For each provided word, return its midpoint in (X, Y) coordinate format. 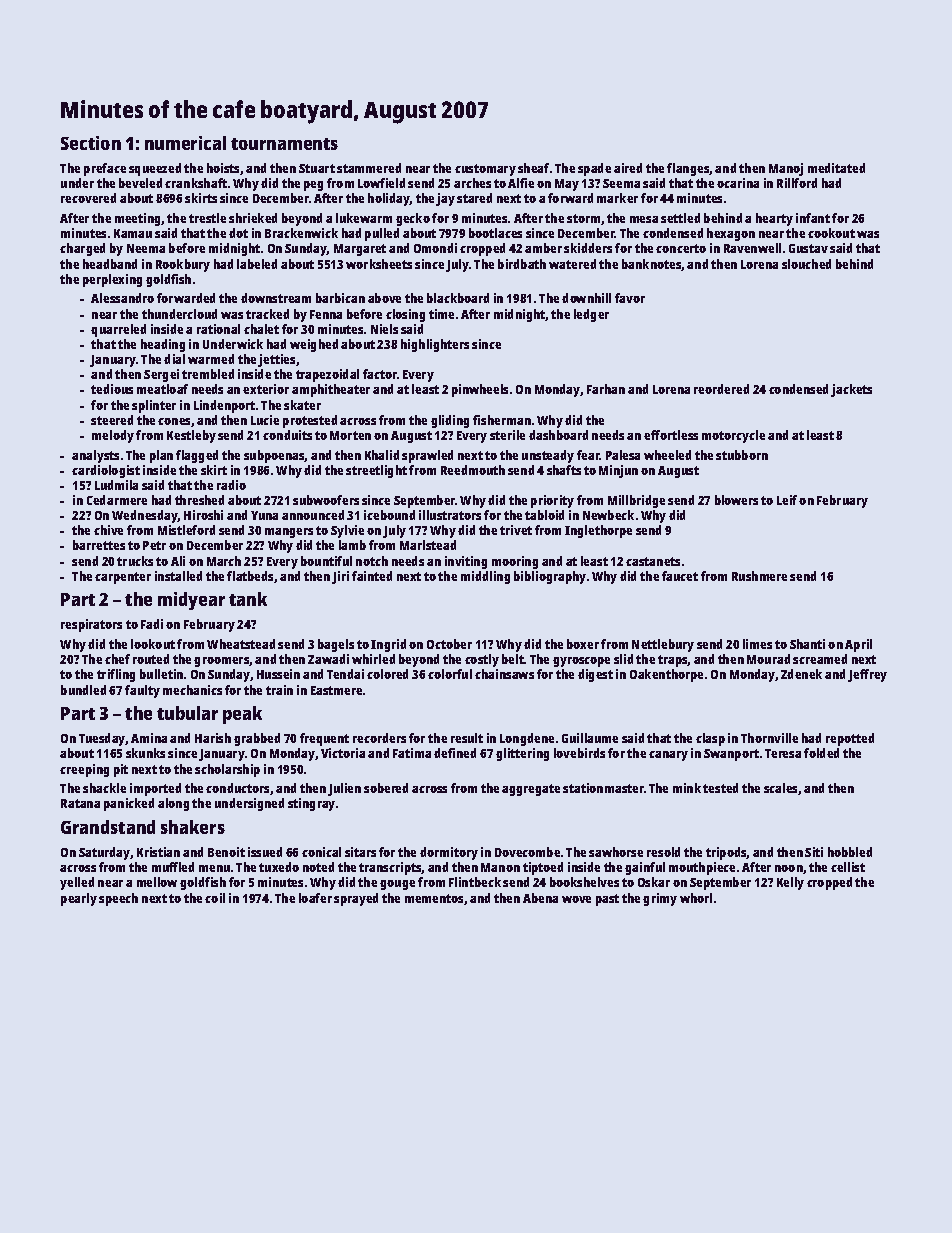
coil (215, 898)
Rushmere (759, 576)
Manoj (786, 169)
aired (628, 168)
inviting (466, 562)
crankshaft (196, 183)
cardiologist (106, 471)
